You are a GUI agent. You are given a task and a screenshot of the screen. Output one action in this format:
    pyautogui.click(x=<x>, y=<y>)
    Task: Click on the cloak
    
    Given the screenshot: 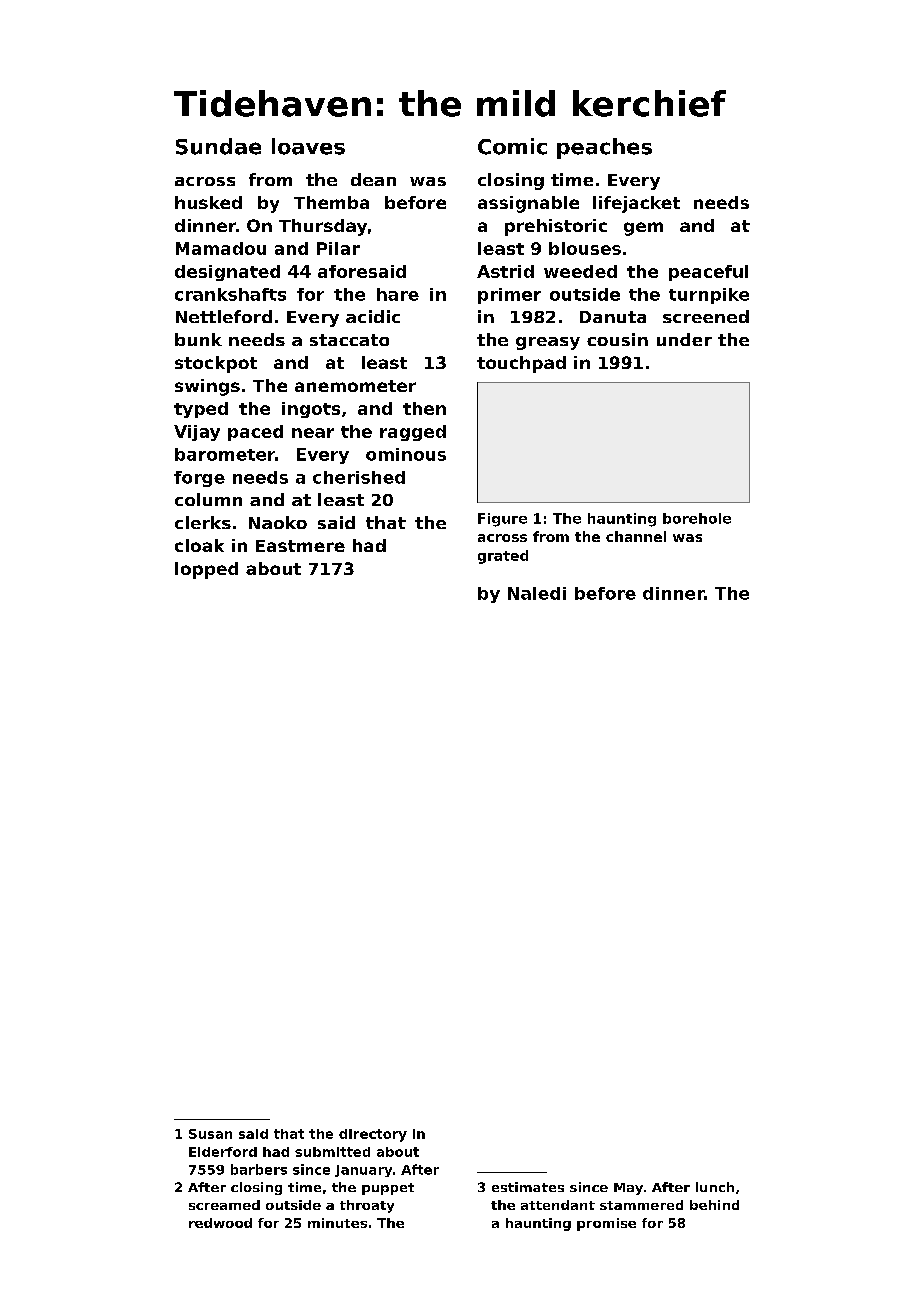 What is the action you would take?
    pyautogui.click(x=199, y=545)
